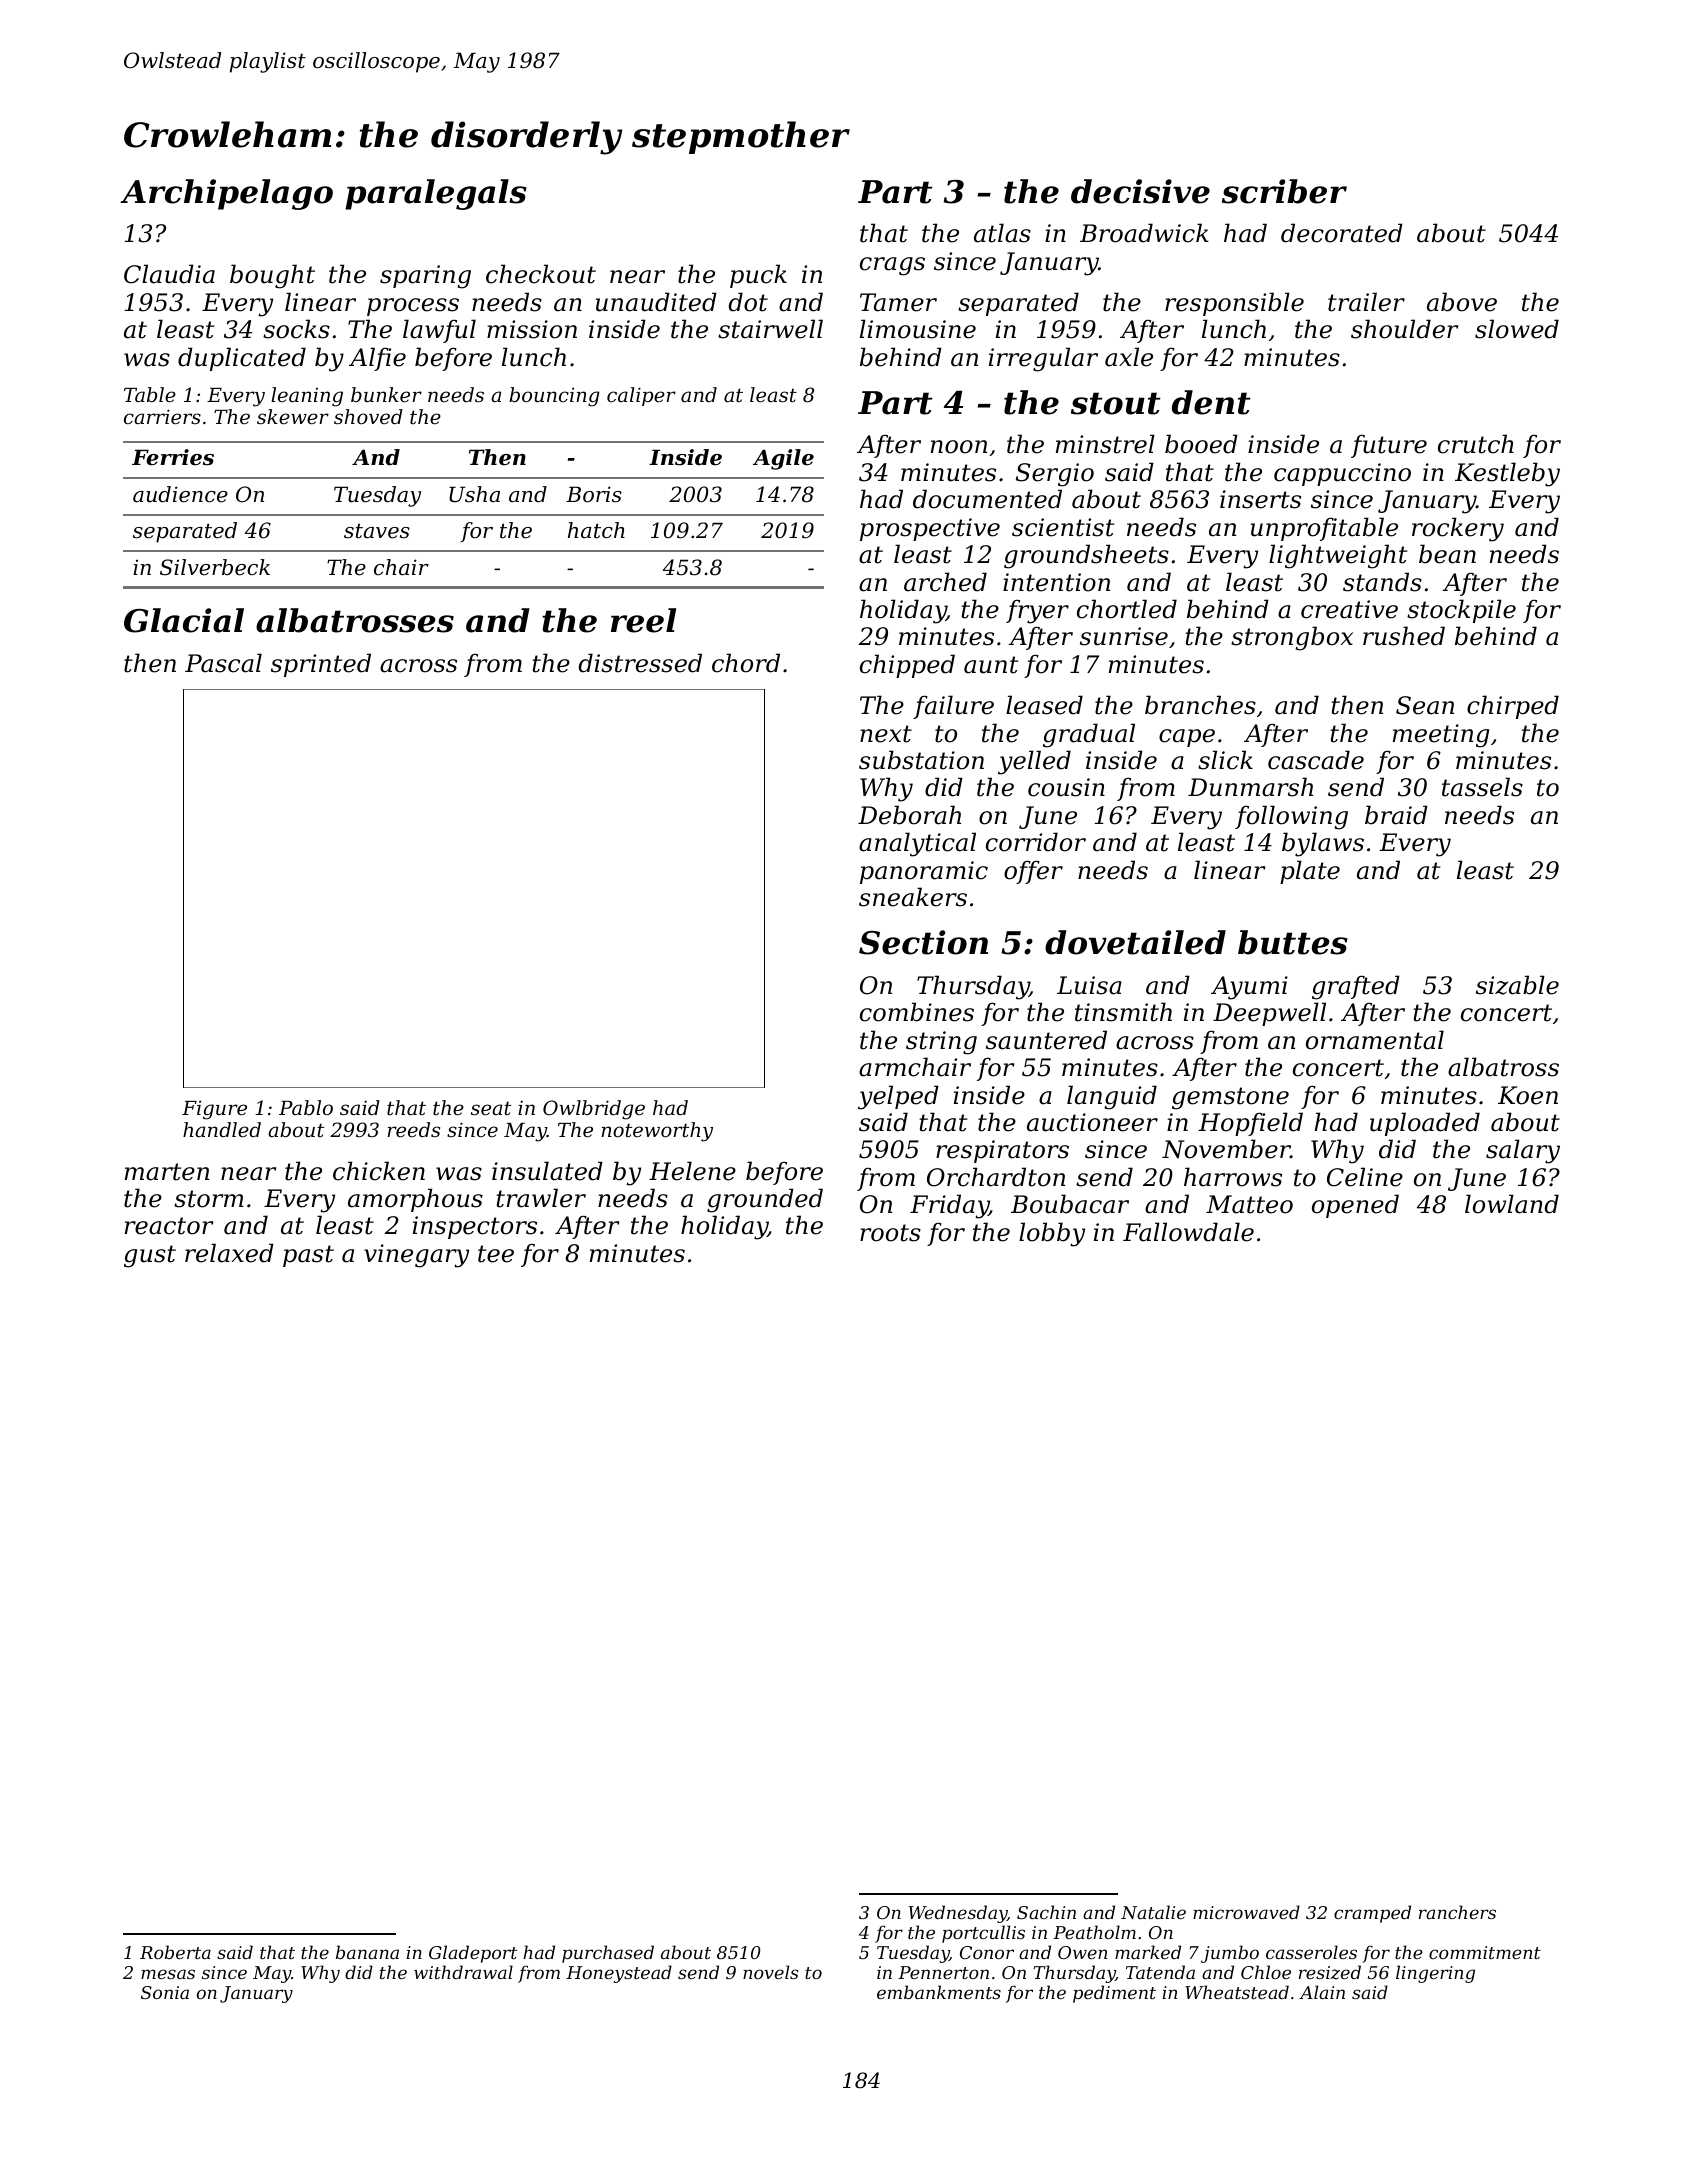 Image resolution: width=1683 pixels, height=2178 pixels. Describe the element at coordinates (175, 1952) in the image. I see `Roberta` at that location.
